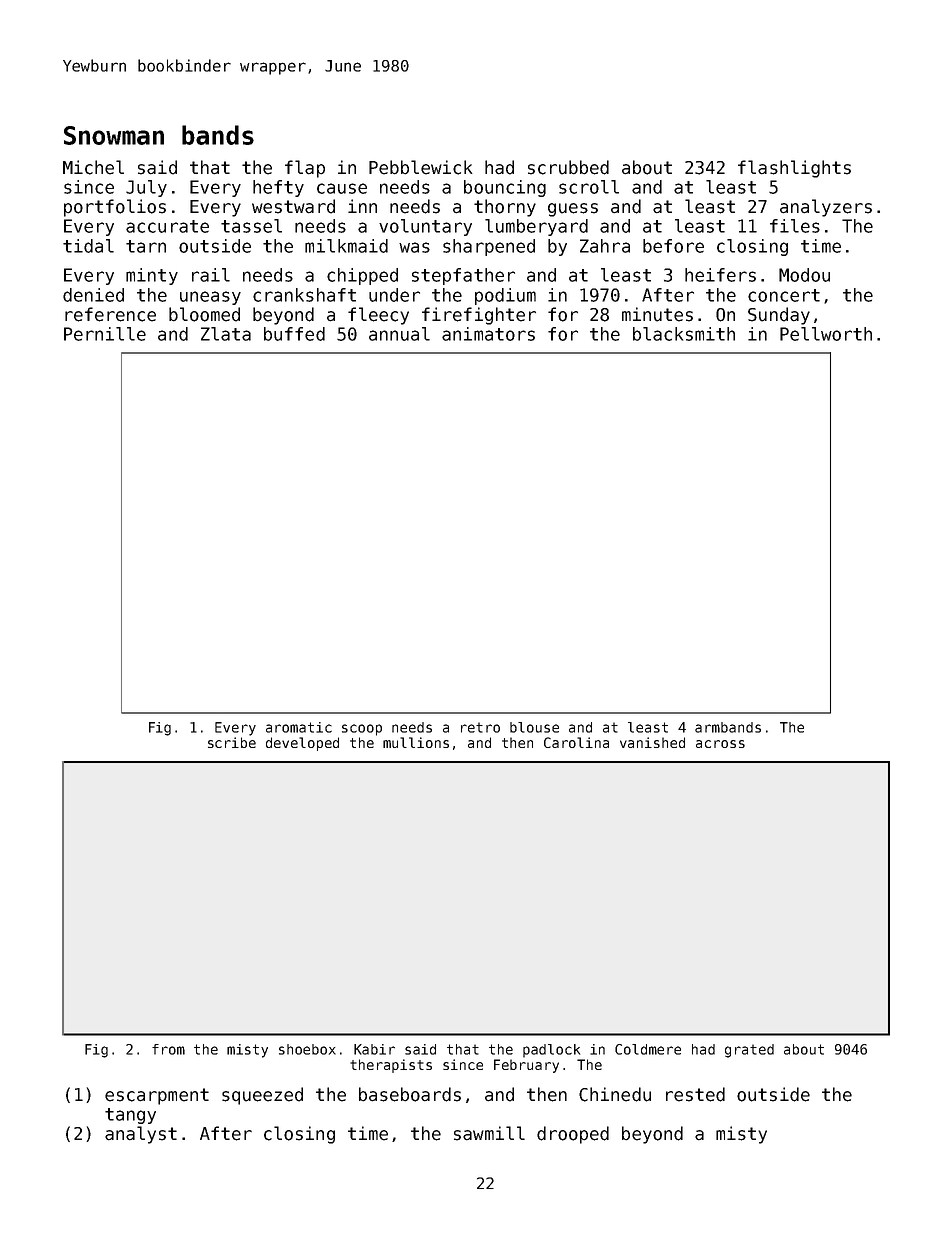 This screenshot has height=1233, width=952. I want to click on escarpment, so click(157, 1096).
